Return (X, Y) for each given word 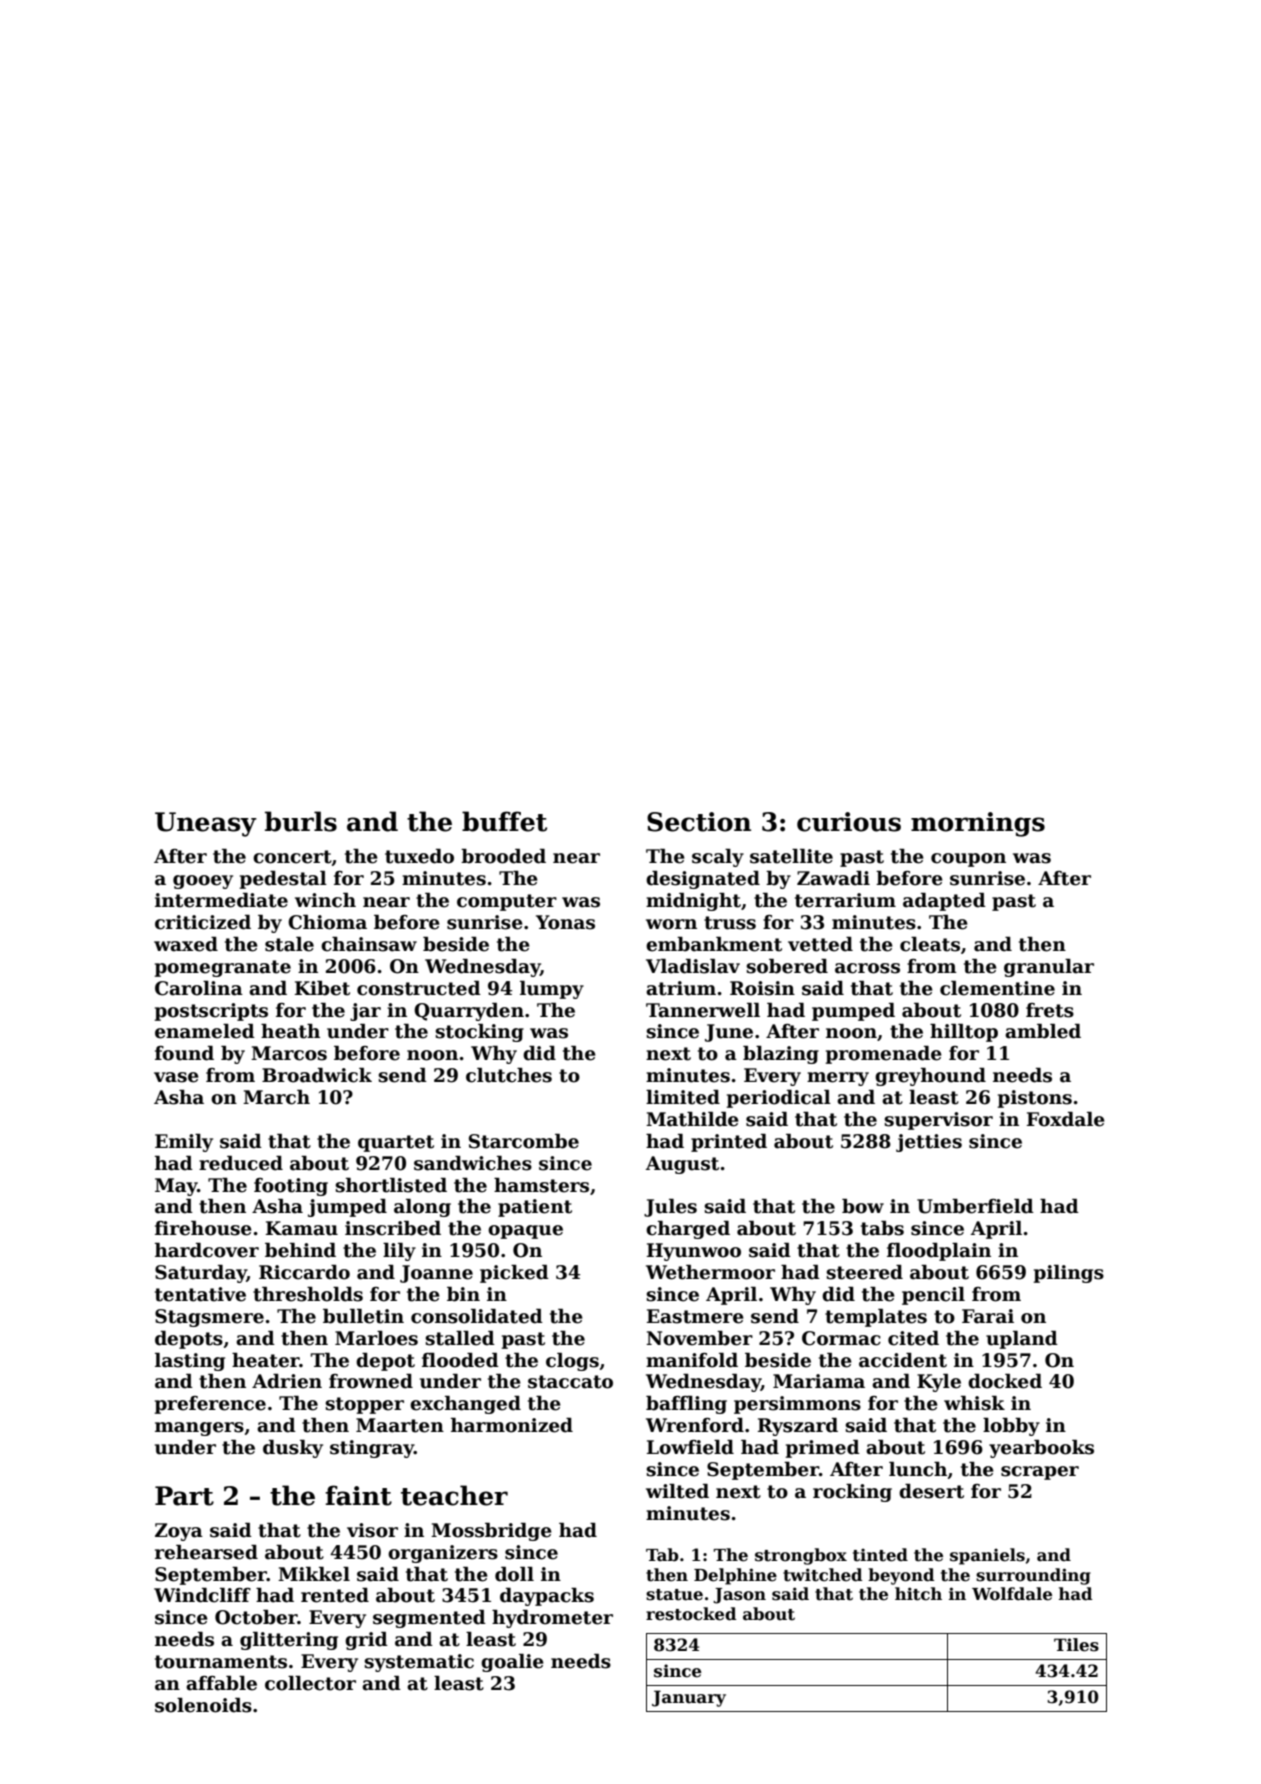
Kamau (302, 1228)
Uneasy (206, 824)
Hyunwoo (694, 1252)
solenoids (203, 1705)
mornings (978, 824)
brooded (503, 856)
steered (864, 1272)
